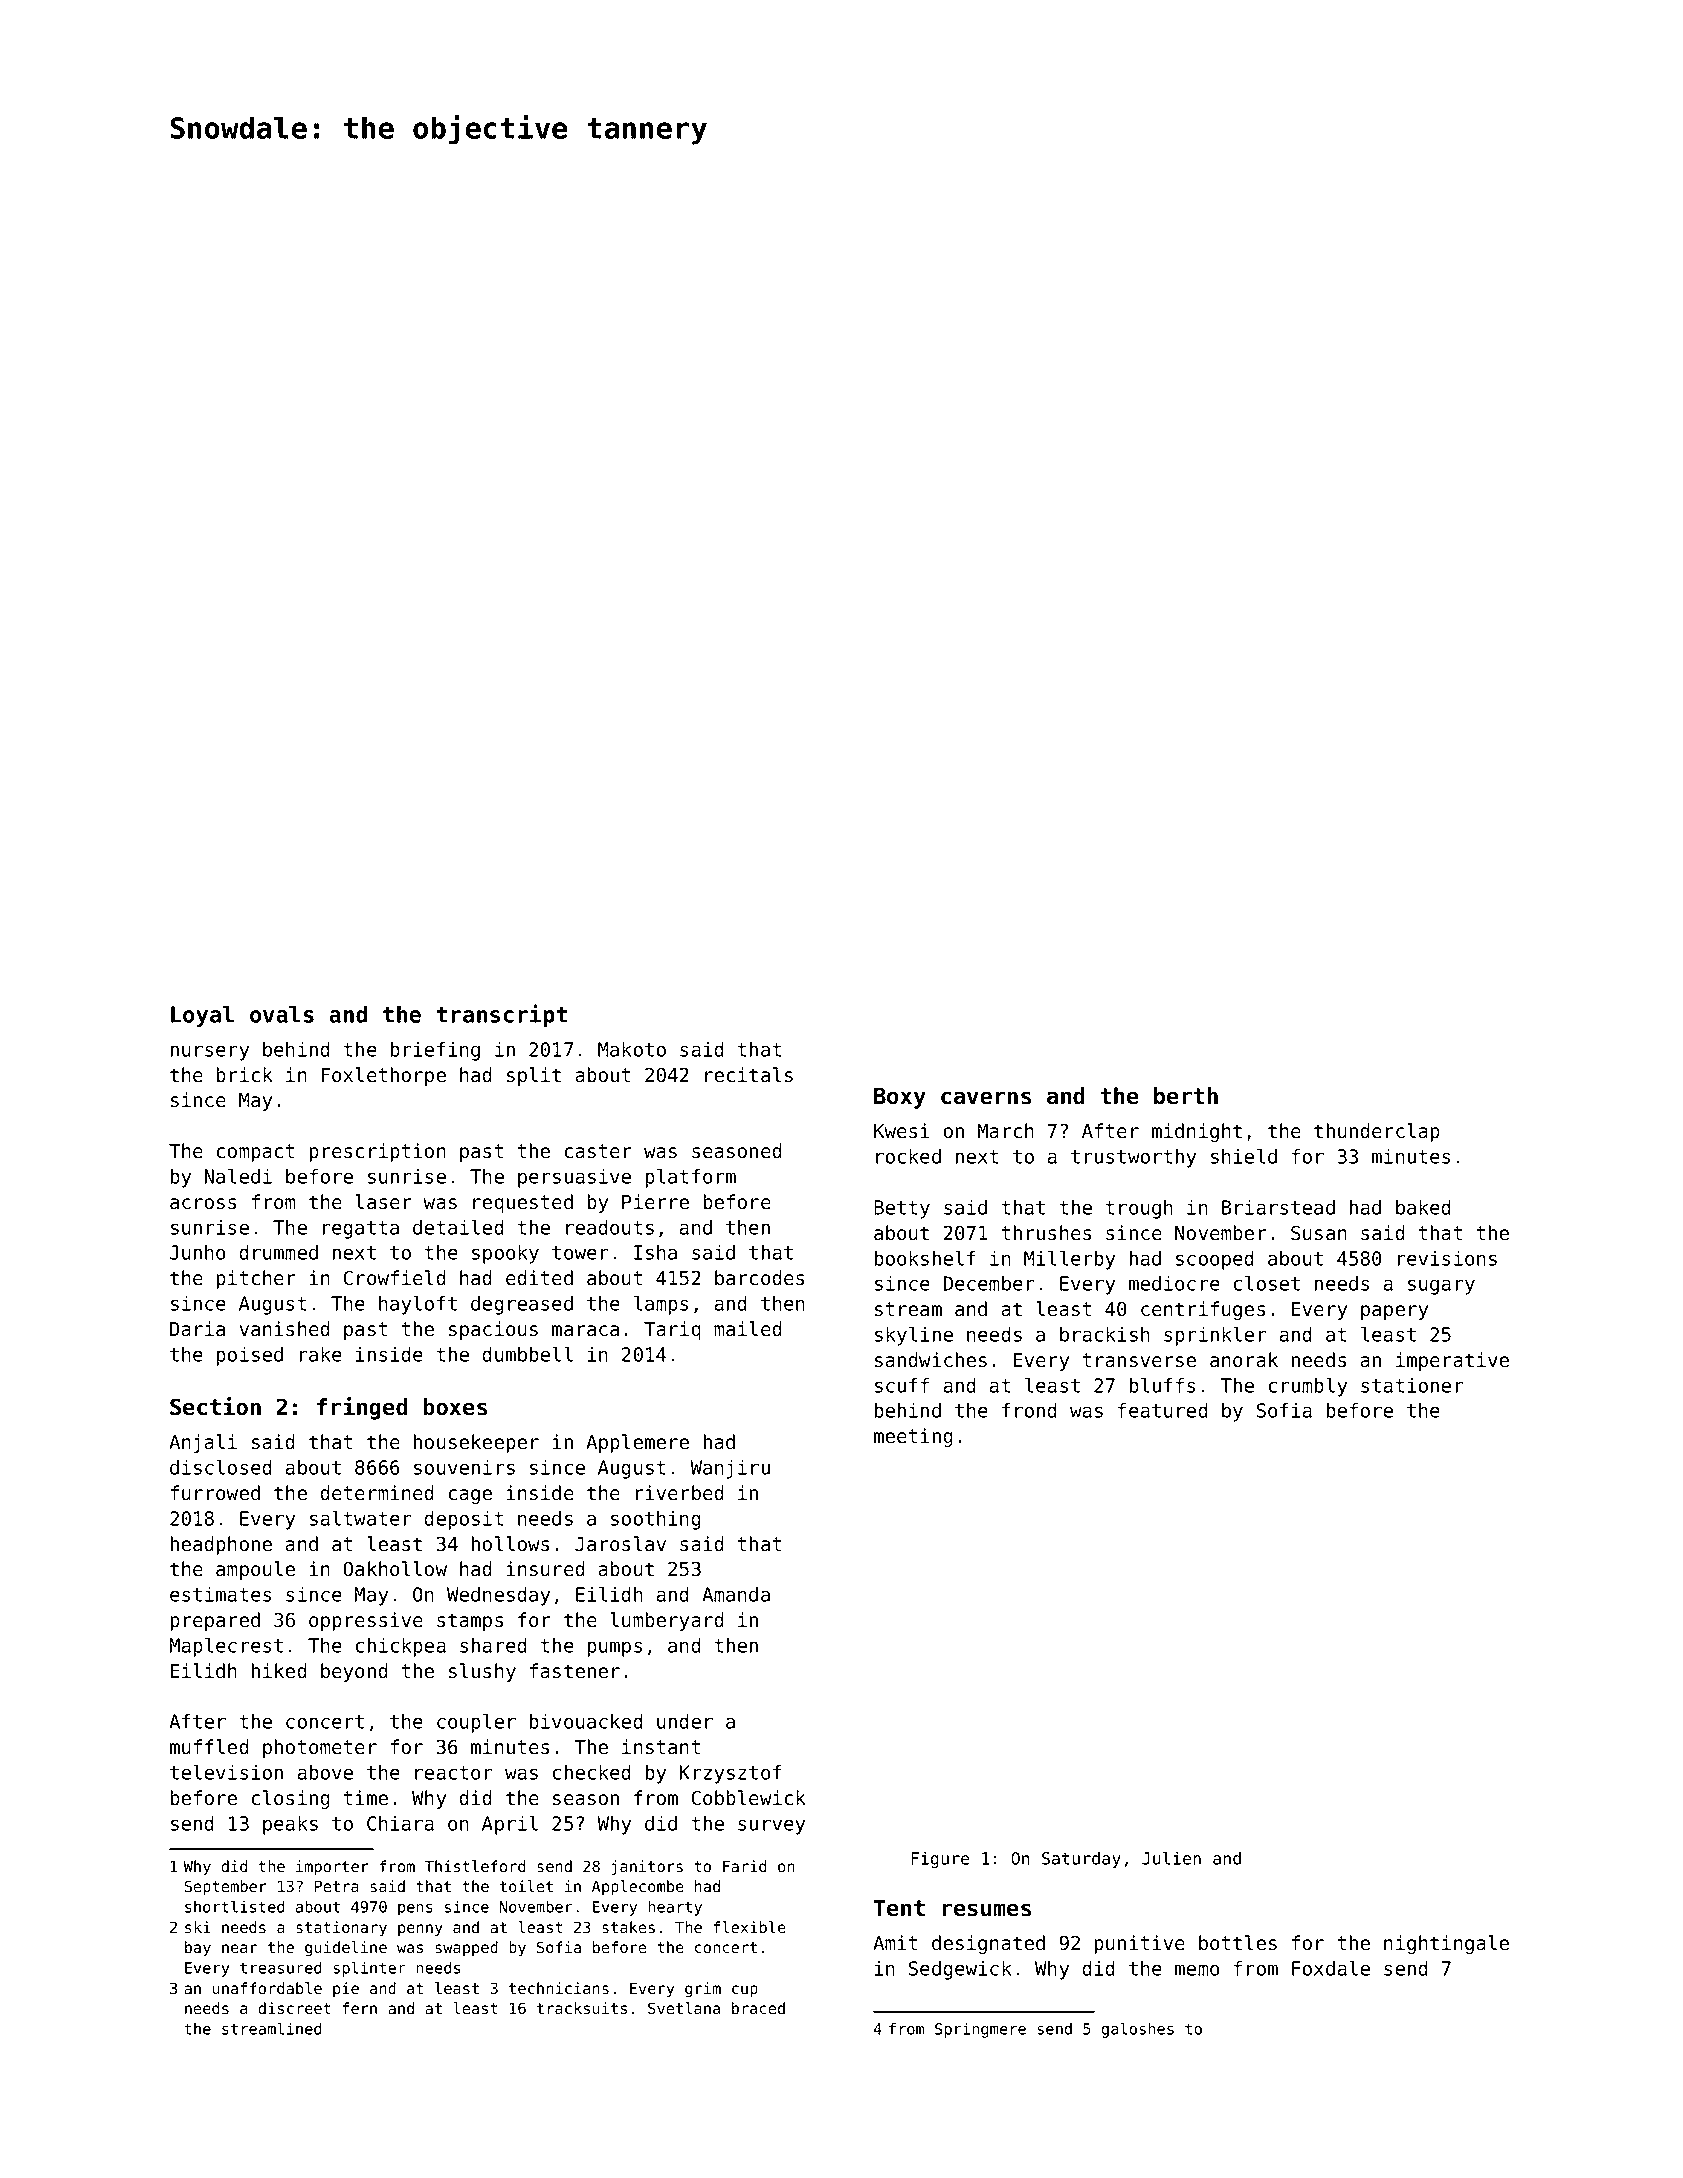  Describe the element at coordinates (1447, 1258) in the screenshot. I see `revisions` at that location.
